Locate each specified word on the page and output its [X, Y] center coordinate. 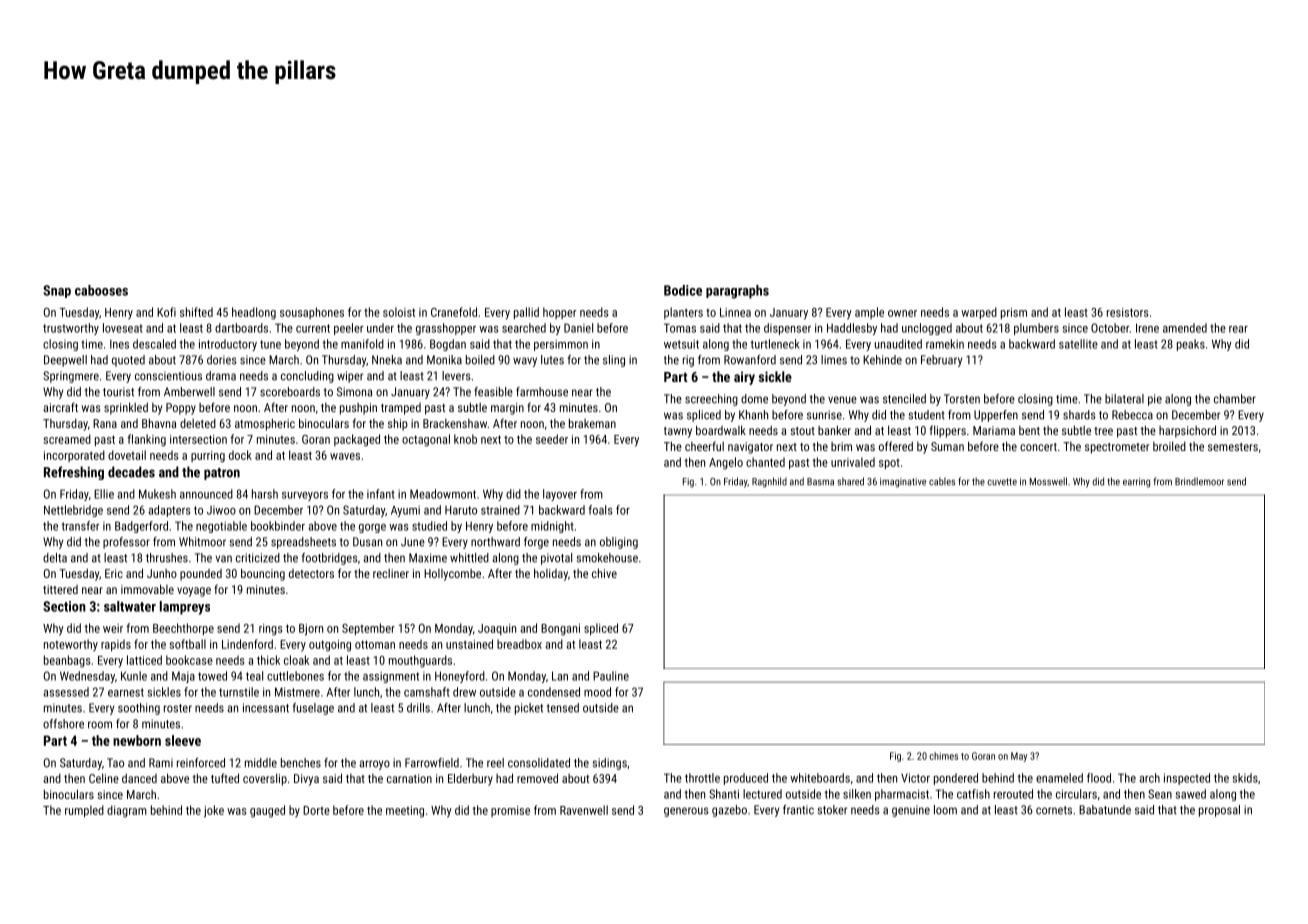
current [313, 328]
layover [560, 495]
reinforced [201, 763]
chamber [1235, 399]
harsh [265, 494]
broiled [1169, 446]
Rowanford [750, 360]
